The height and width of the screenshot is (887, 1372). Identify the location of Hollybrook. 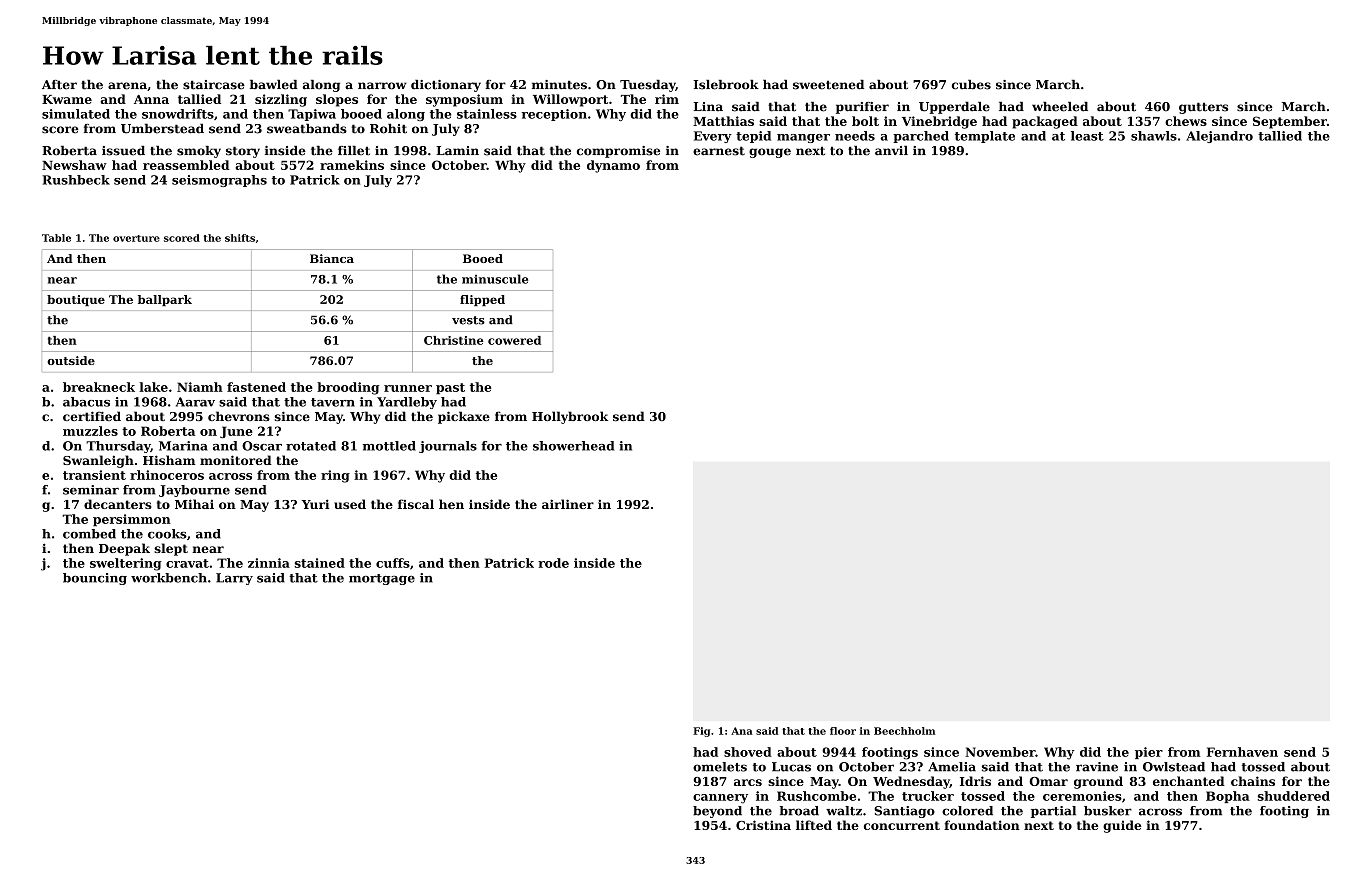
(570, 417).
